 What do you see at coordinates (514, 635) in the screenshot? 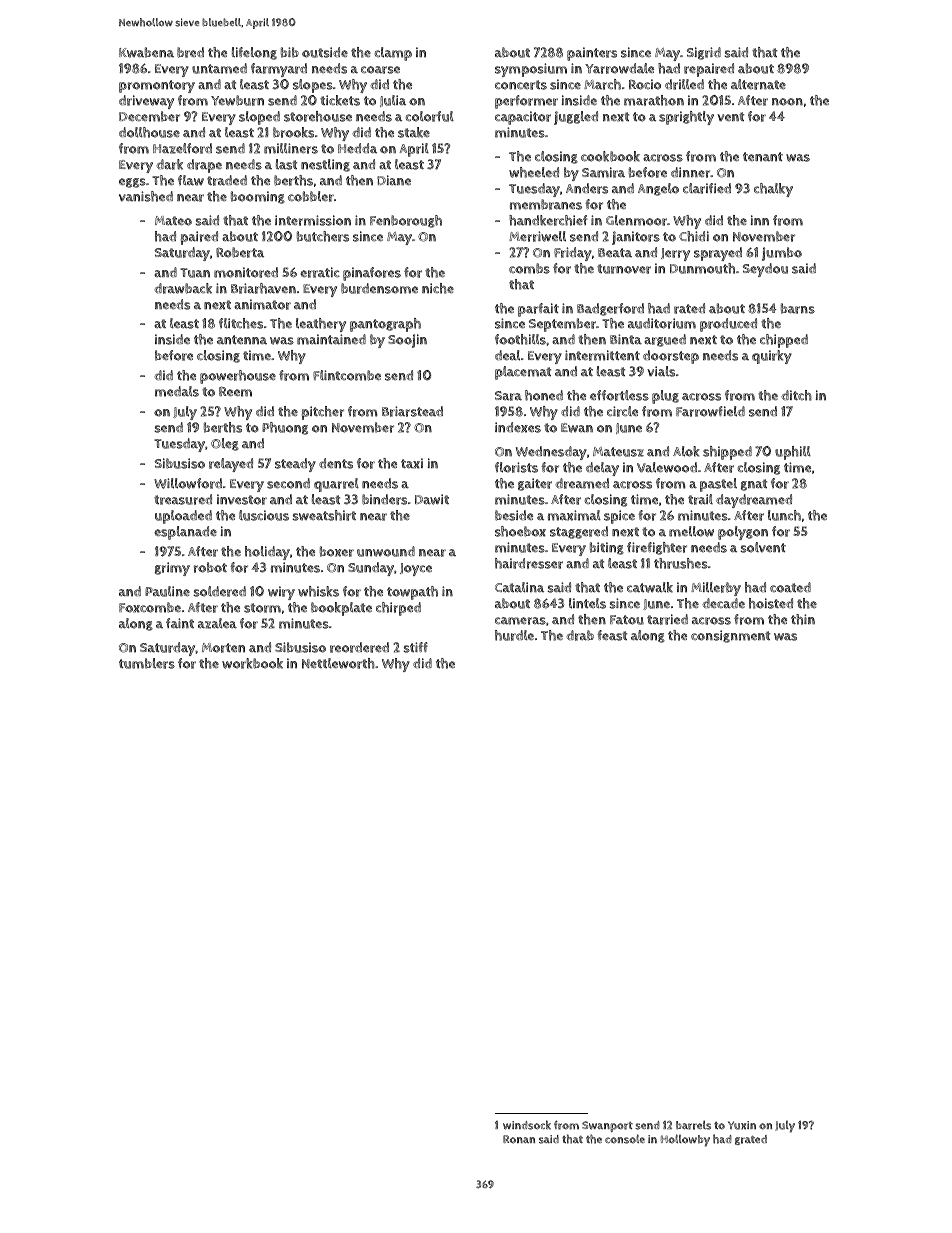
I see `hurdle` at bounding box center [514, 635].
